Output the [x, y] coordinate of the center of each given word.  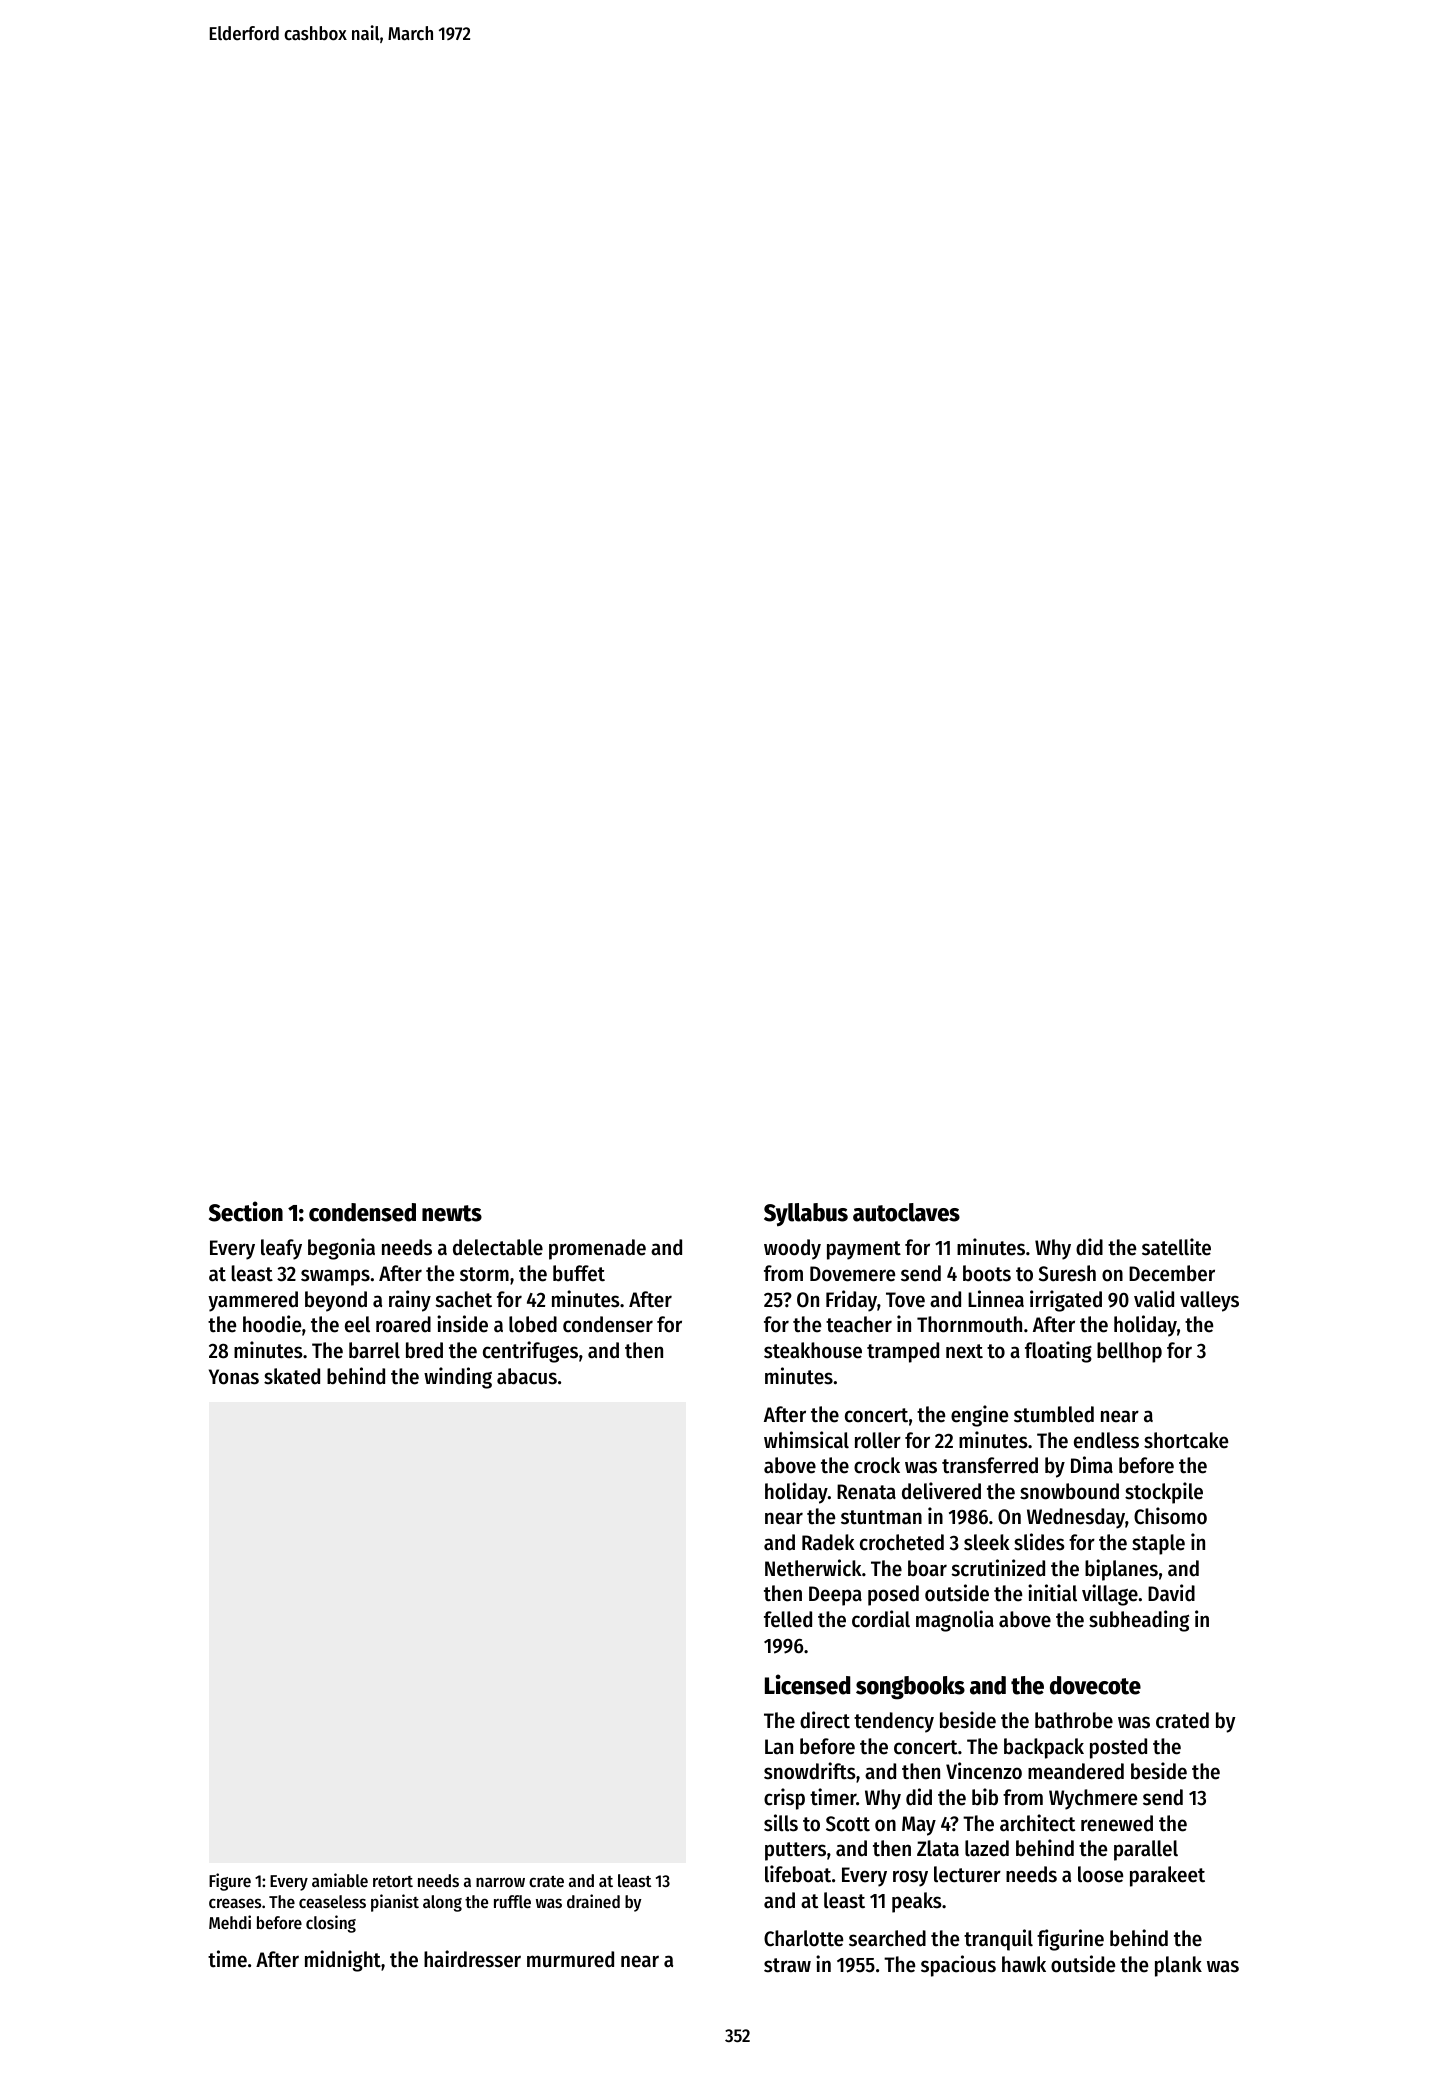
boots [987, 1273]
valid [1154, 1299]
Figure [230, 1882]
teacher [859, 1324]
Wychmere [1093, 1799]
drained [593, 1901]
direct [825, 1720]
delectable [498, 1247]
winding [458, 1378]
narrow [500, 1882]
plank [1178, 1966]
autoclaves [906, 1212]
